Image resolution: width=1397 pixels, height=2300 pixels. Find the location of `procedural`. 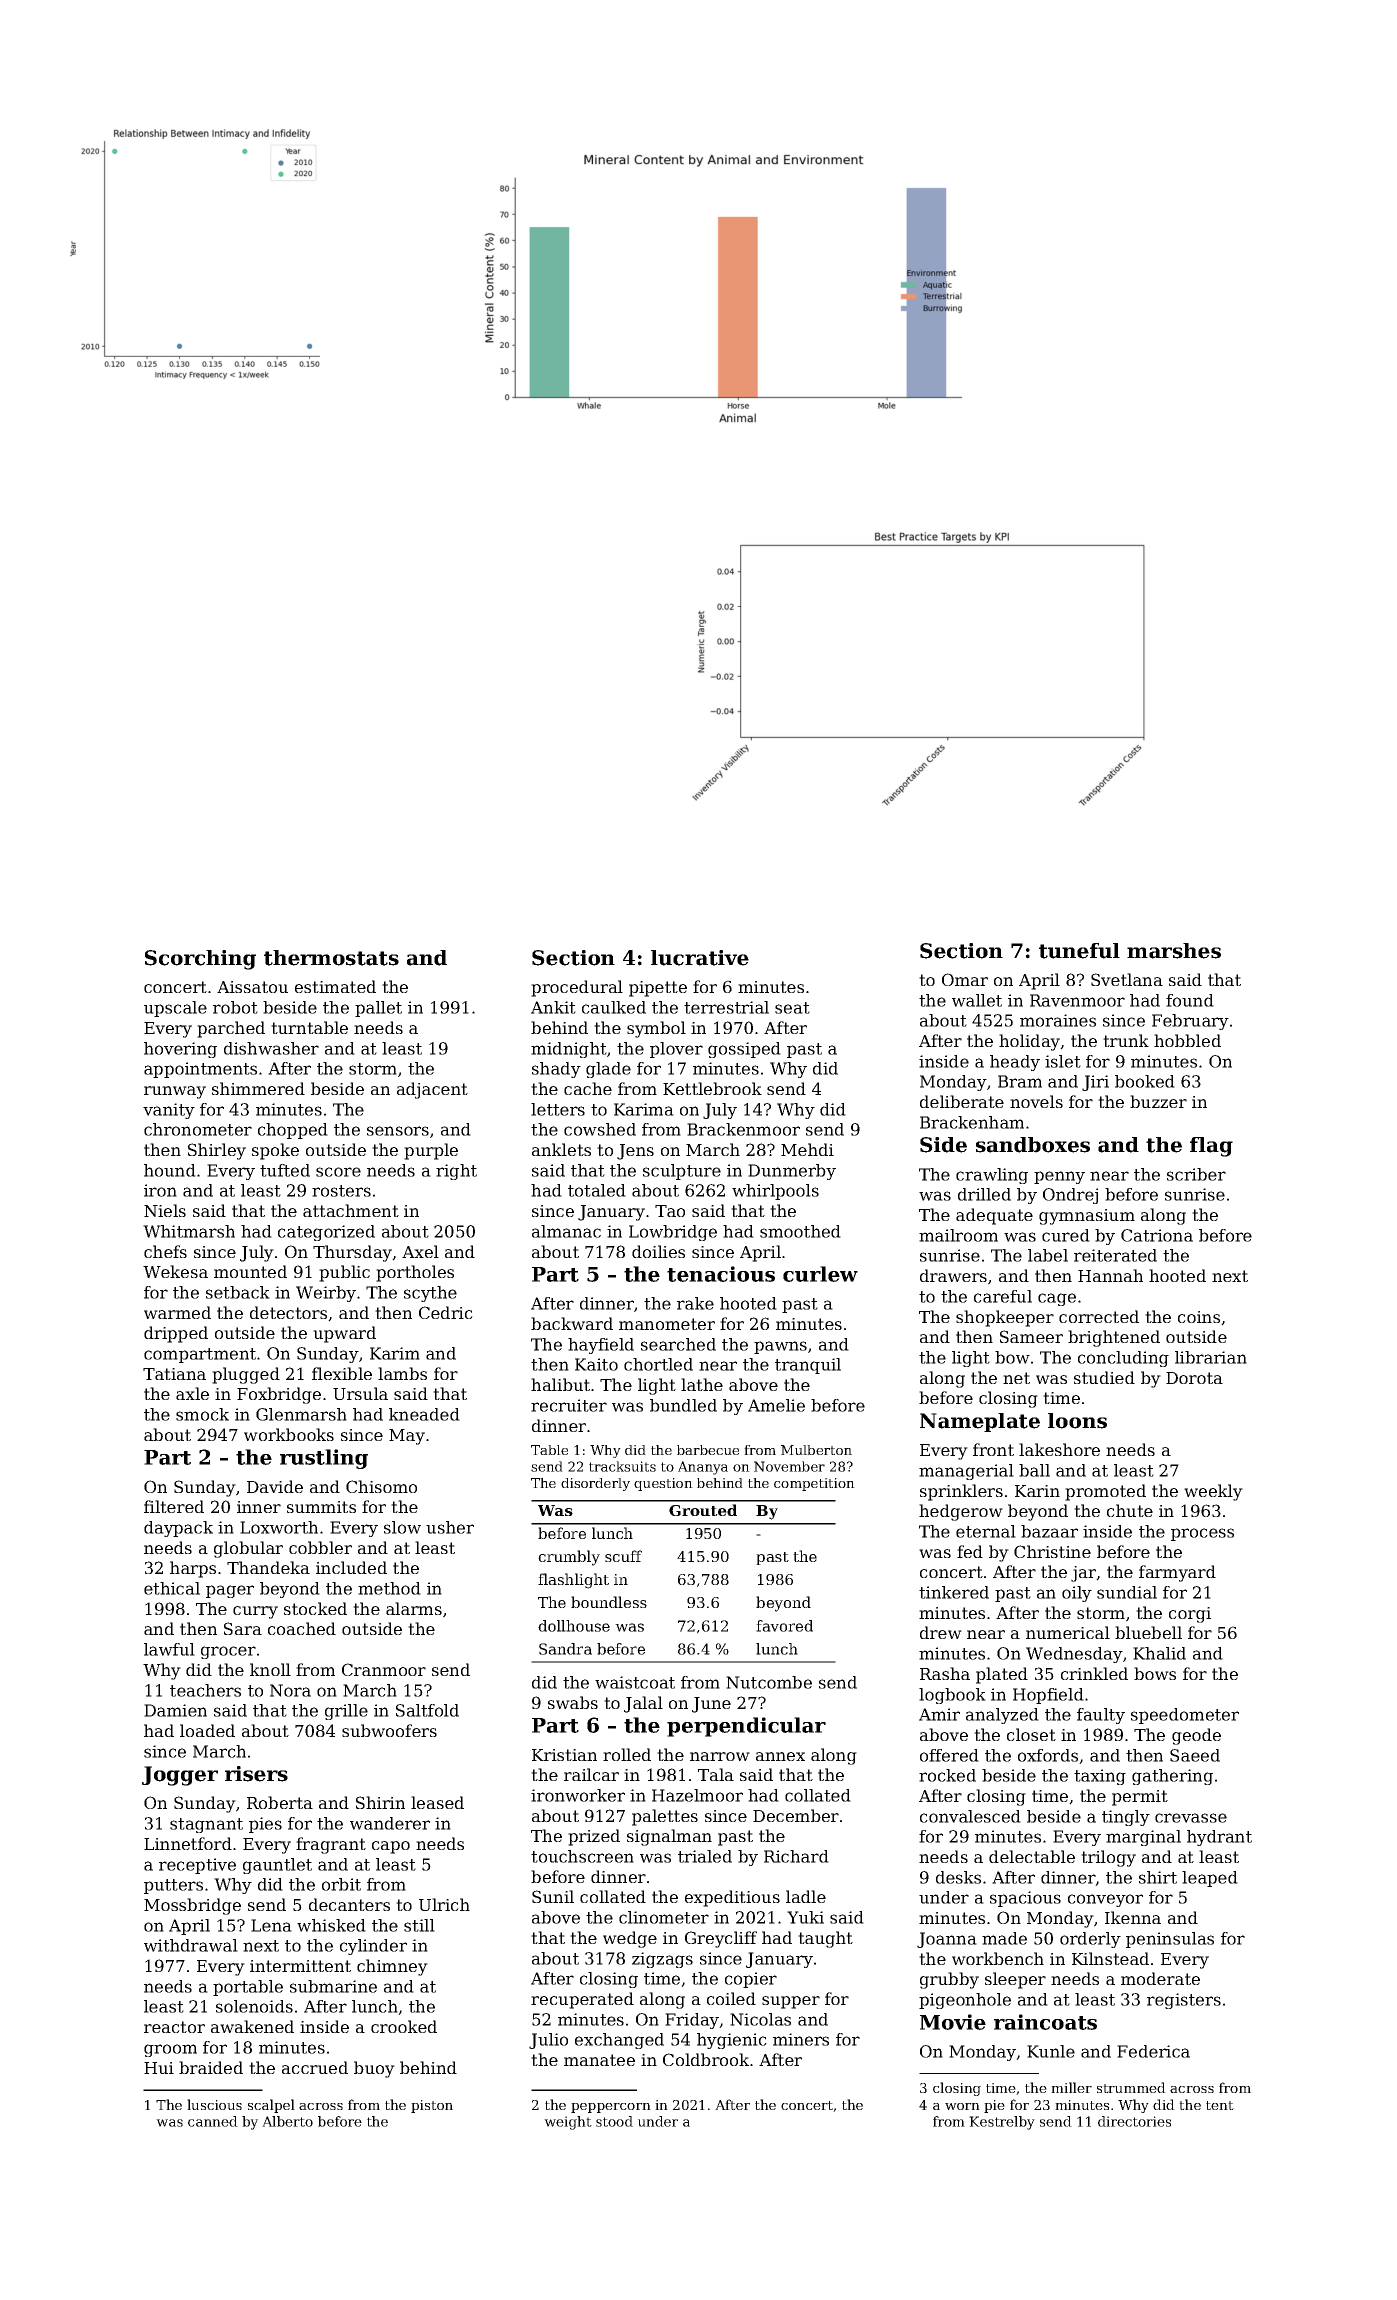

procedural is located at coordinates (577, 988).
